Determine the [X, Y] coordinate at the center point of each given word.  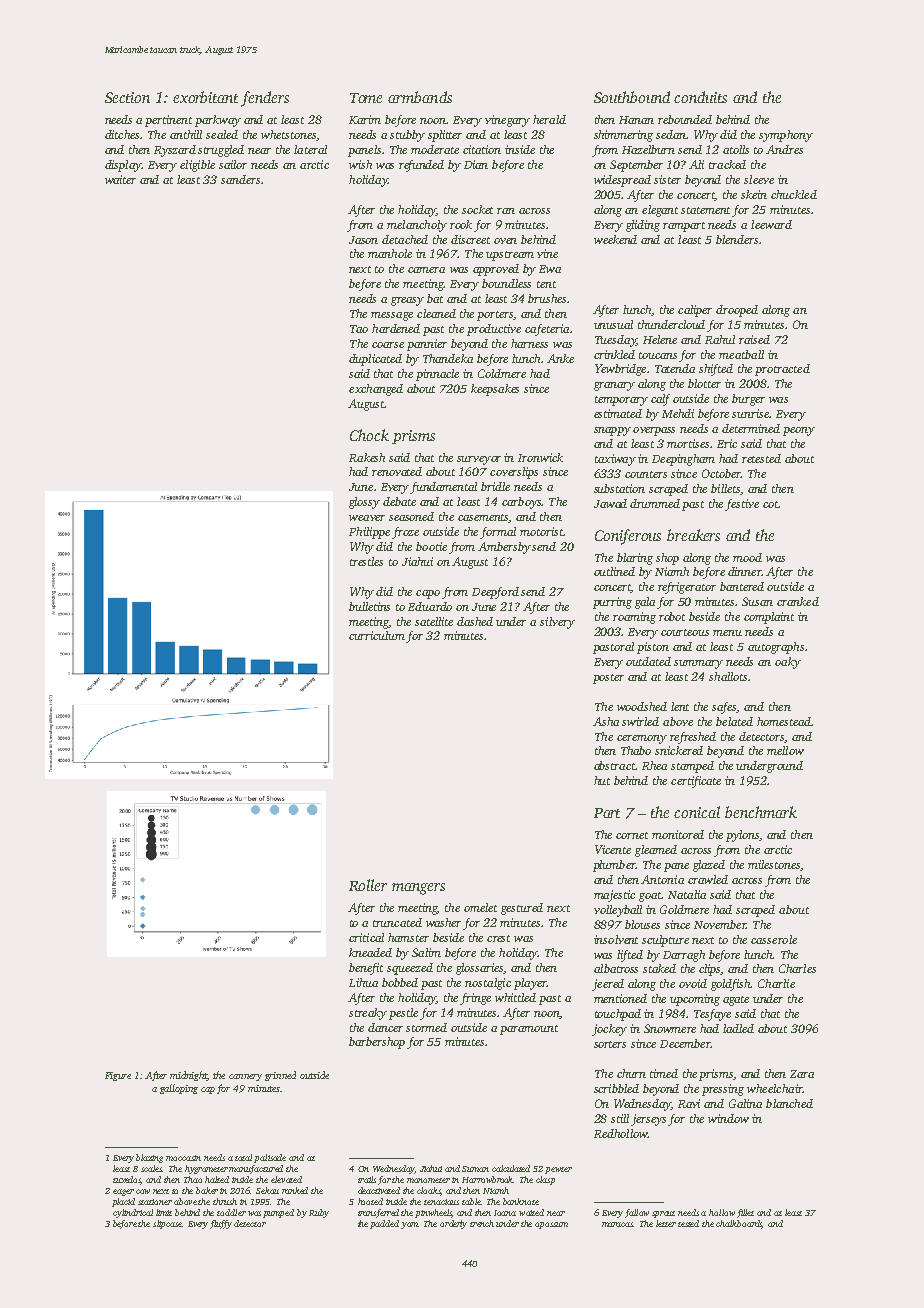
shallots [728, 676]
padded [384, 1224]
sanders [240, 179]
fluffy [221, 1224]
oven [505, 241]
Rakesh [367, 457]
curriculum [377, 635]
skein [754, 194]
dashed [475, 621]
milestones [774, 864]
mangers [418, 889]
